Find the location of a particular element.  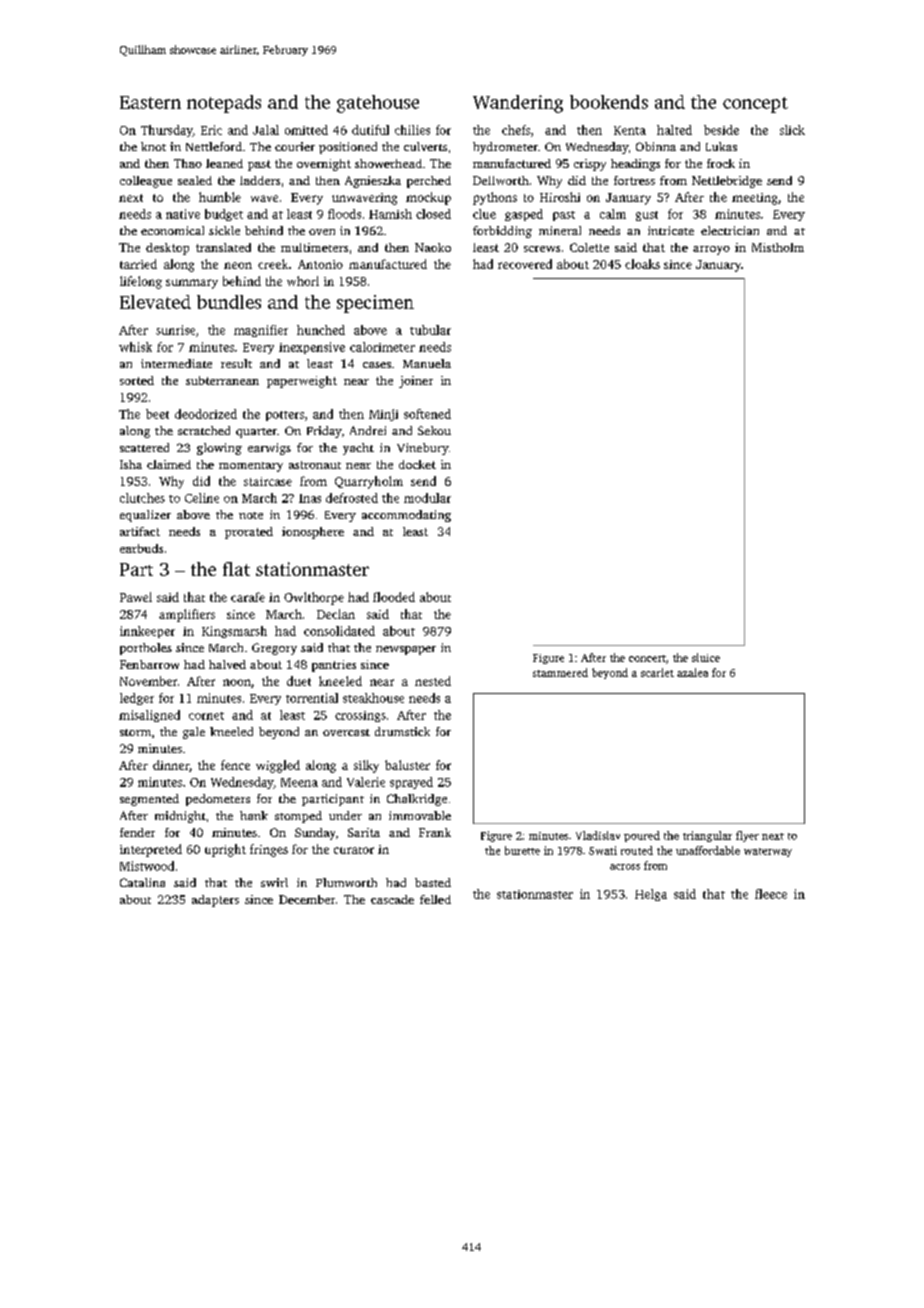

stammered is located at coordinates (560, 672).
